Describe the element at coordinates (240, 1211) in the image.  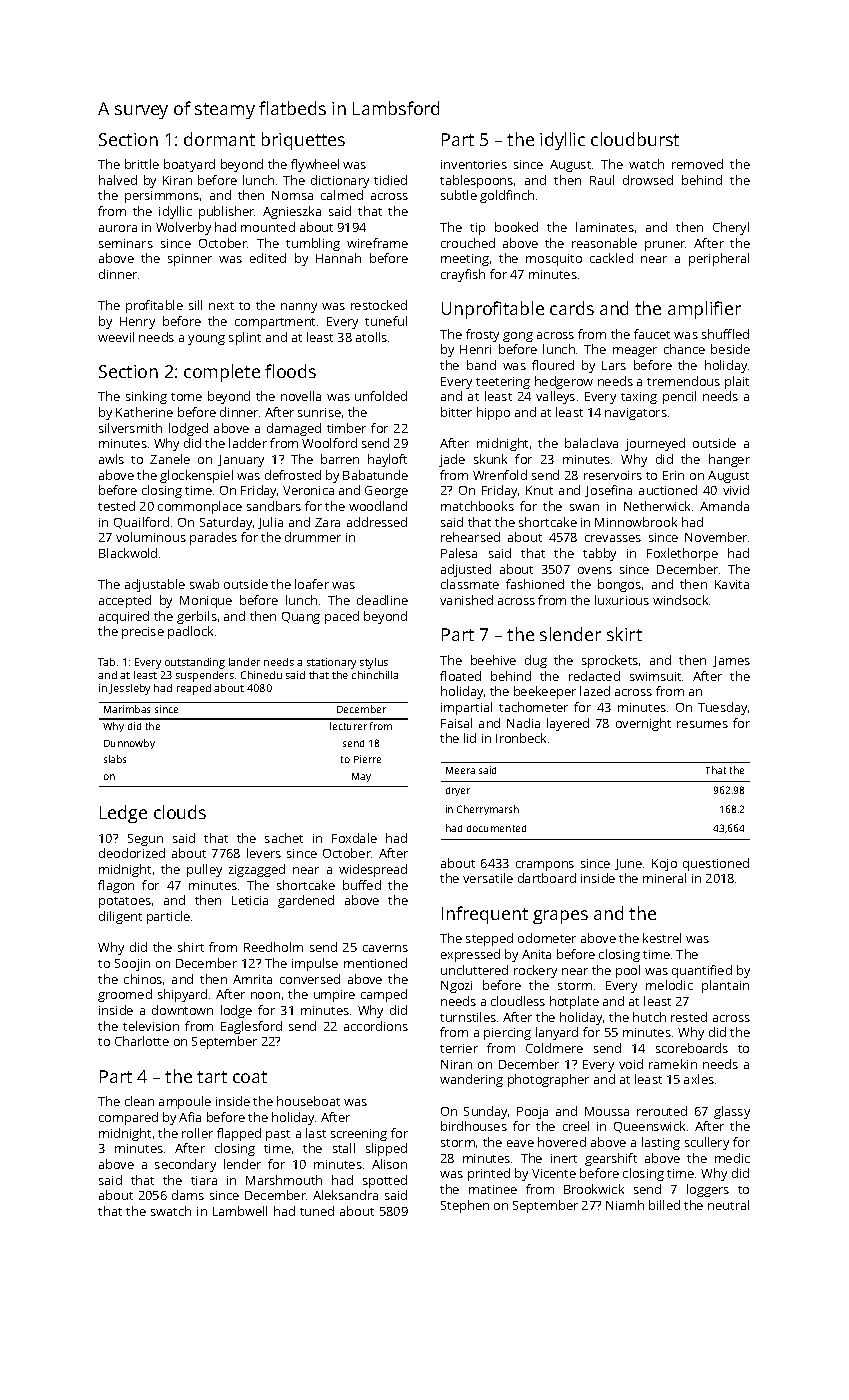
I see `Lambwell` at that location.
